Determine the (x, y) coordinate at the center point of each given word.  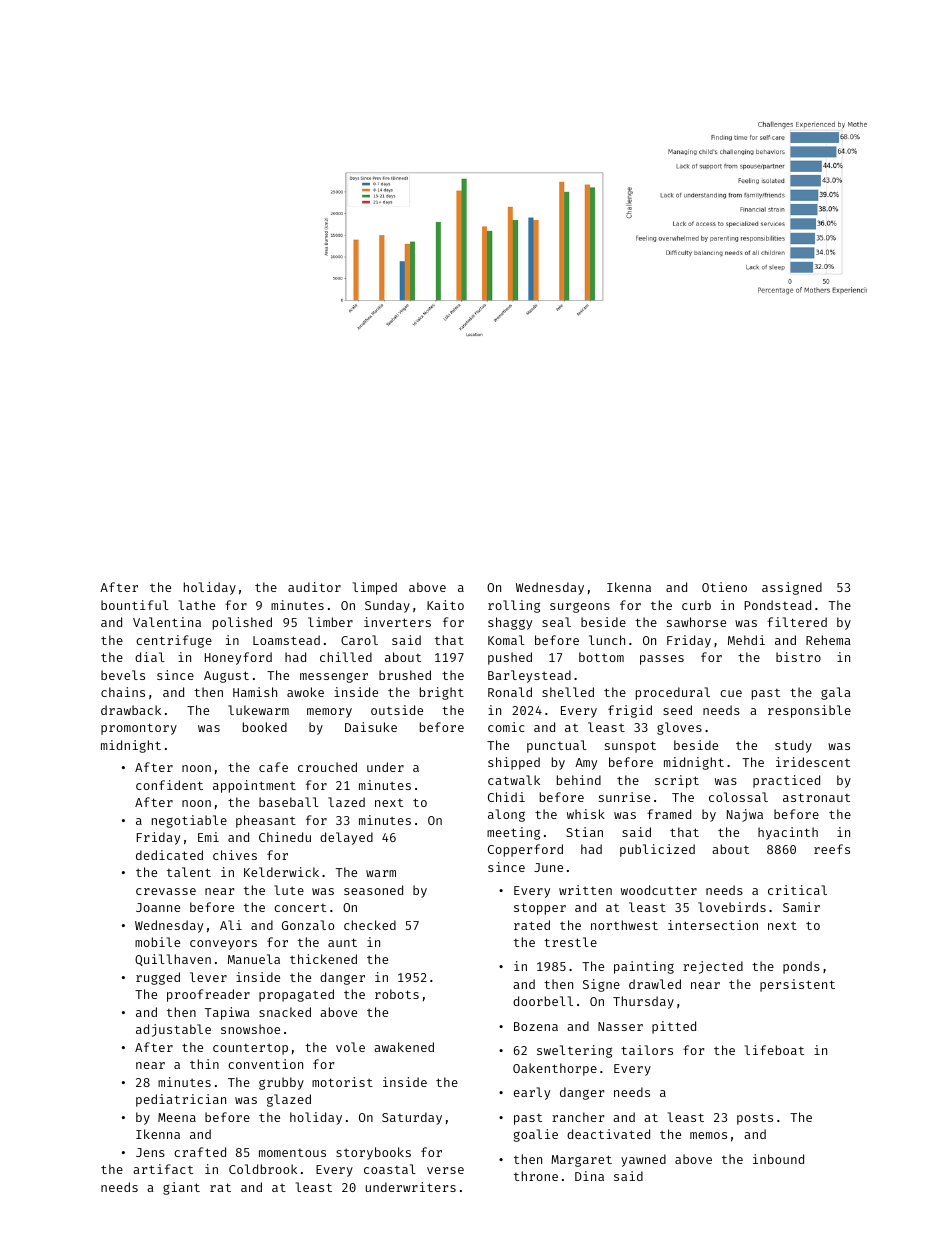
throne (536, 1176)
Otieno (724, 587)
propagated (296, 995)
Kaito (445, 605)
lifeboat (774, 1050)
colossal (738, 797)
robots (397, 994)
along (506, 815)
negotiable (189, 821)
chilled (346, 657)
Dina (589, 1176)
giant (181, 1188)
